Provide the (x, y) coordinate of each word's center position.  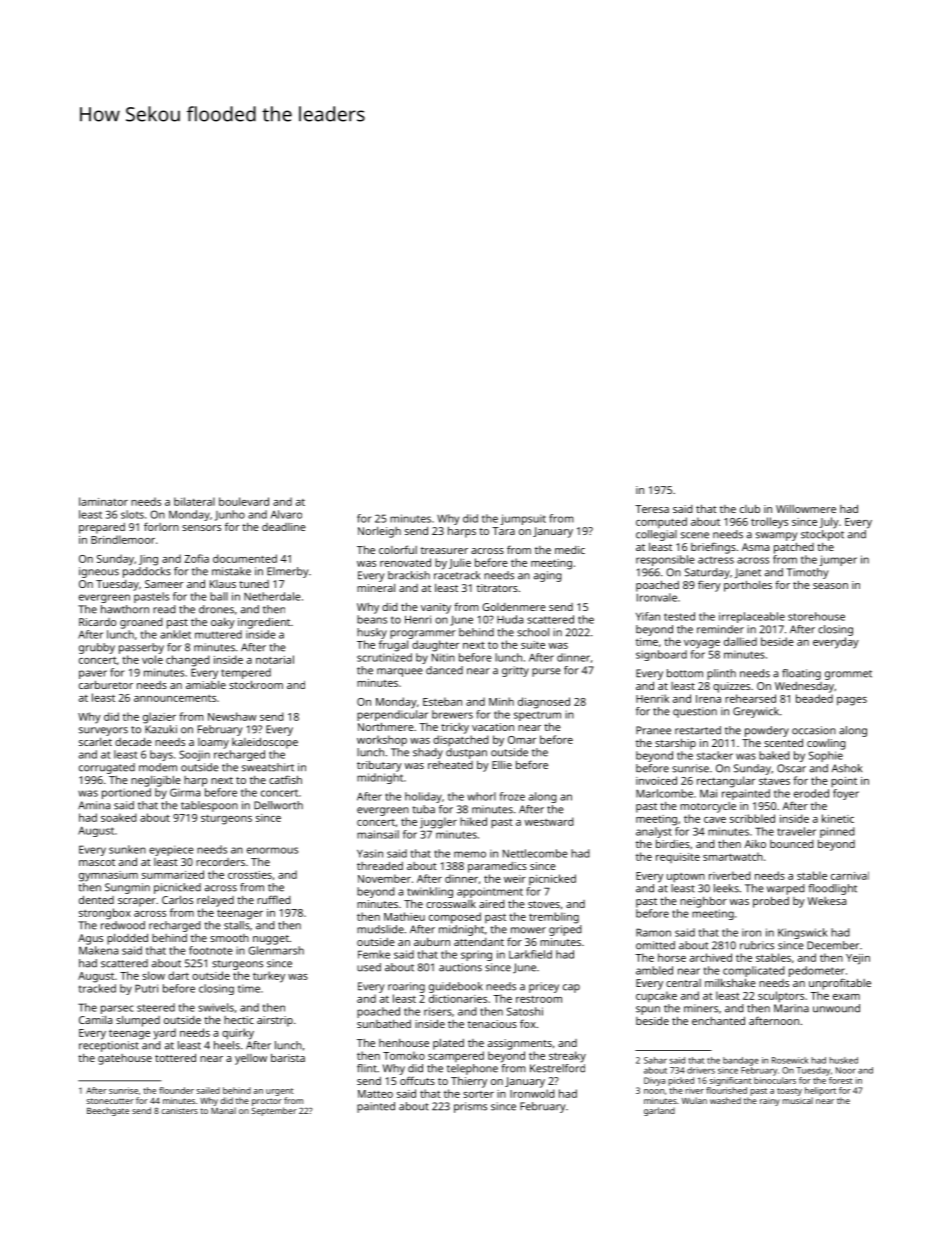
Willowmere (806, 509)
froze (512, 796)
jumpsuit (523, 519)
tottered (175, 1057)
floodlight (833, 889)
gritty (515, 671)
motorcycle (708, 807)
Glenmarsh (276, 950)
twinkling (430, 892)
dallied (740, 641)
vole (152, 659)
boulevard (244, 501)
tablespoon (209, 806)
